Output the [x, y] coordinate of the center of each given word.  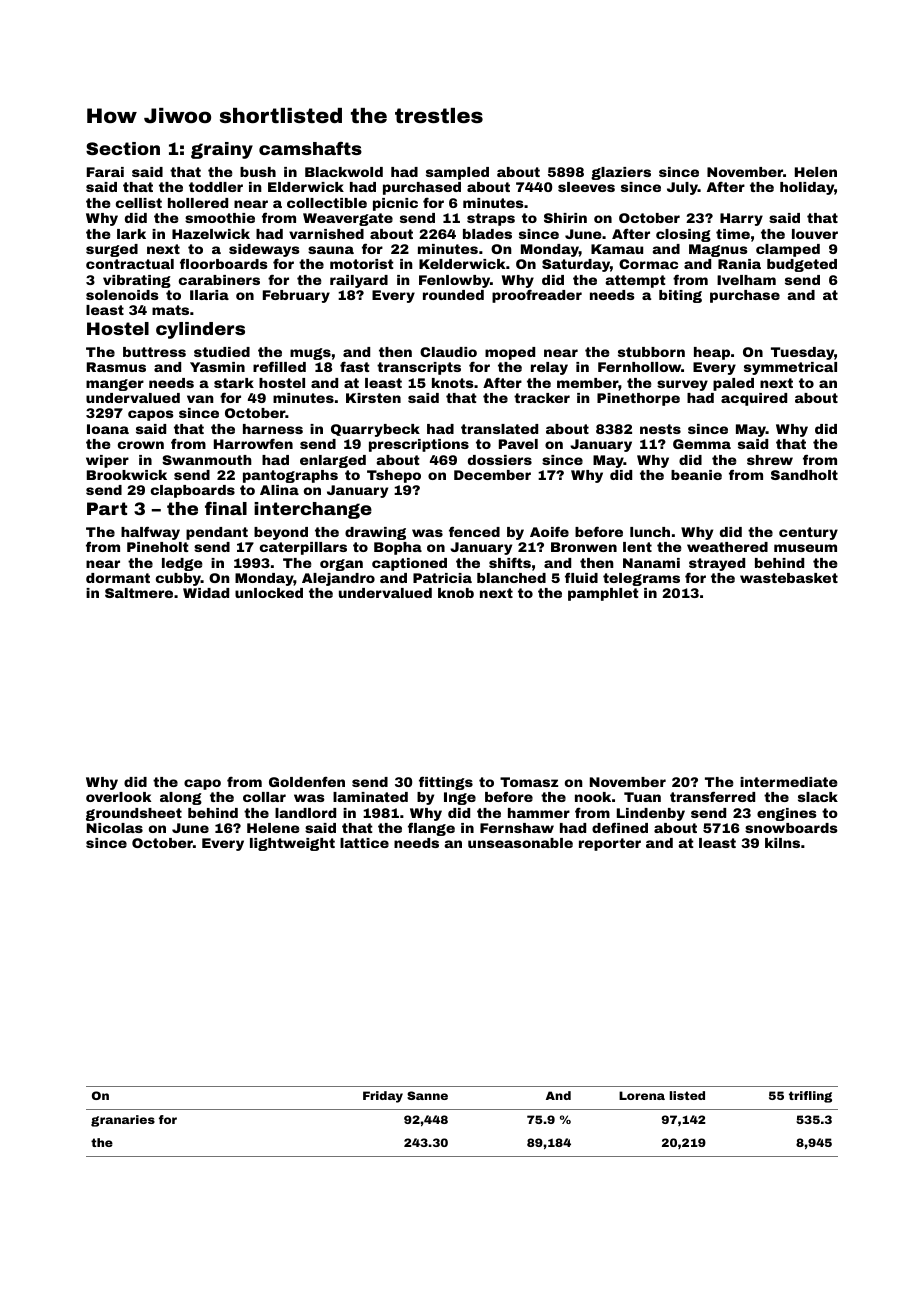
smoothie [220, 218]
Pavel [518, 444]
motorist [362, 264]
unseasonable [520, 843]
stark [234, 383]
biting [680, 296]
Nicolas [115, 828]
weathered [727, 547]
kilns [782, 843]
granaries [123, 1121]
